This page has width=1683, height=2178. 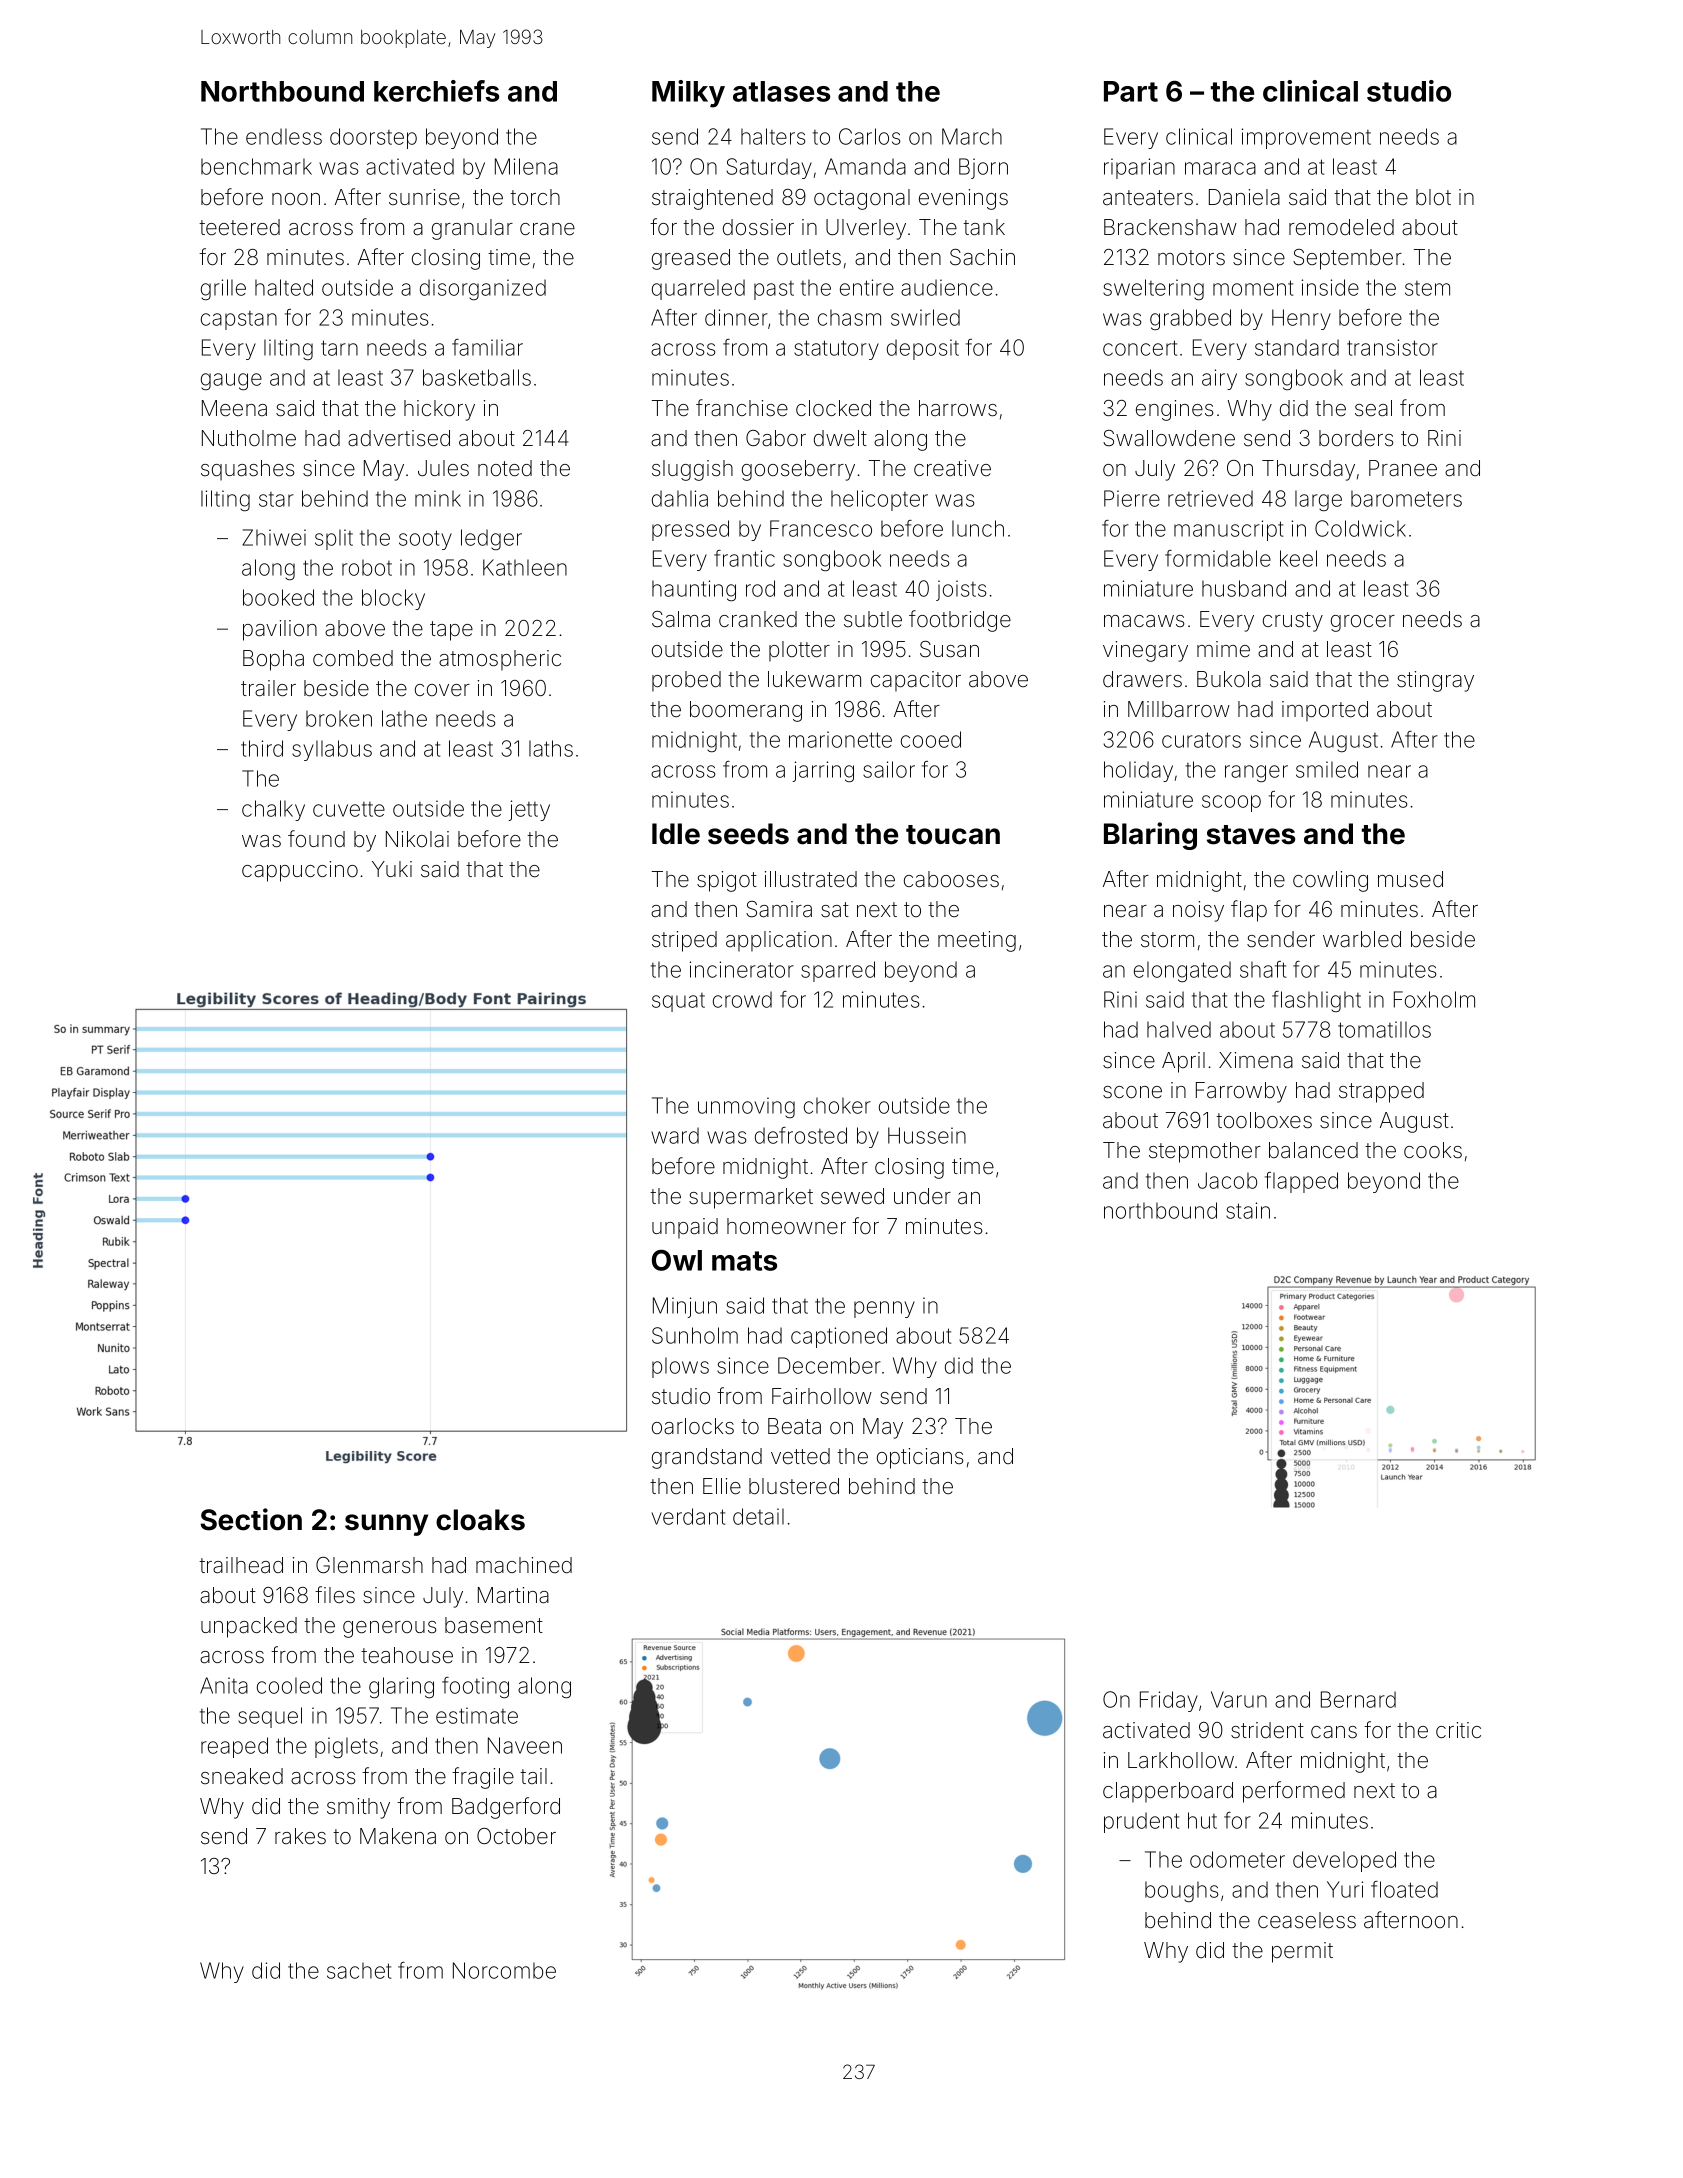 I want to click on Bernard, so click(x=1358, y=1699).
